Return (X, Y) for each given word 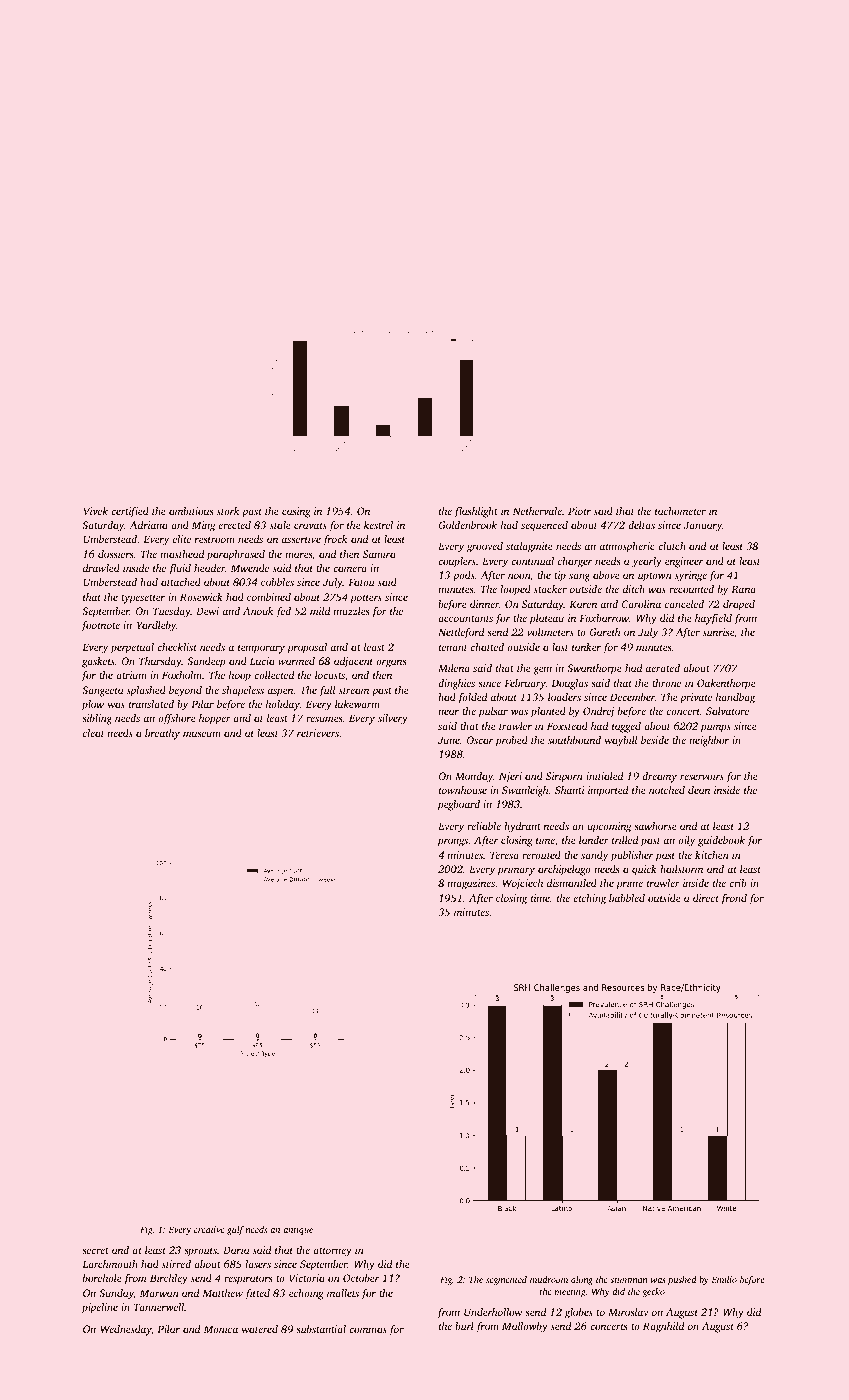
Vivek (95, 511)
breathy (162, 734)
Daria (236, 1250)
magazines (471, 884)
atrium (131, 675)
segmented (506, 1280)
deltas (641, 525)
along (582, 1280)
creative (209, 1229)
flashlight (476, 512)
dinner (484, 604)
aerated (663, 668)
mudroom (549, 1279)
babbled (627, 898)
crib (738, 883)
